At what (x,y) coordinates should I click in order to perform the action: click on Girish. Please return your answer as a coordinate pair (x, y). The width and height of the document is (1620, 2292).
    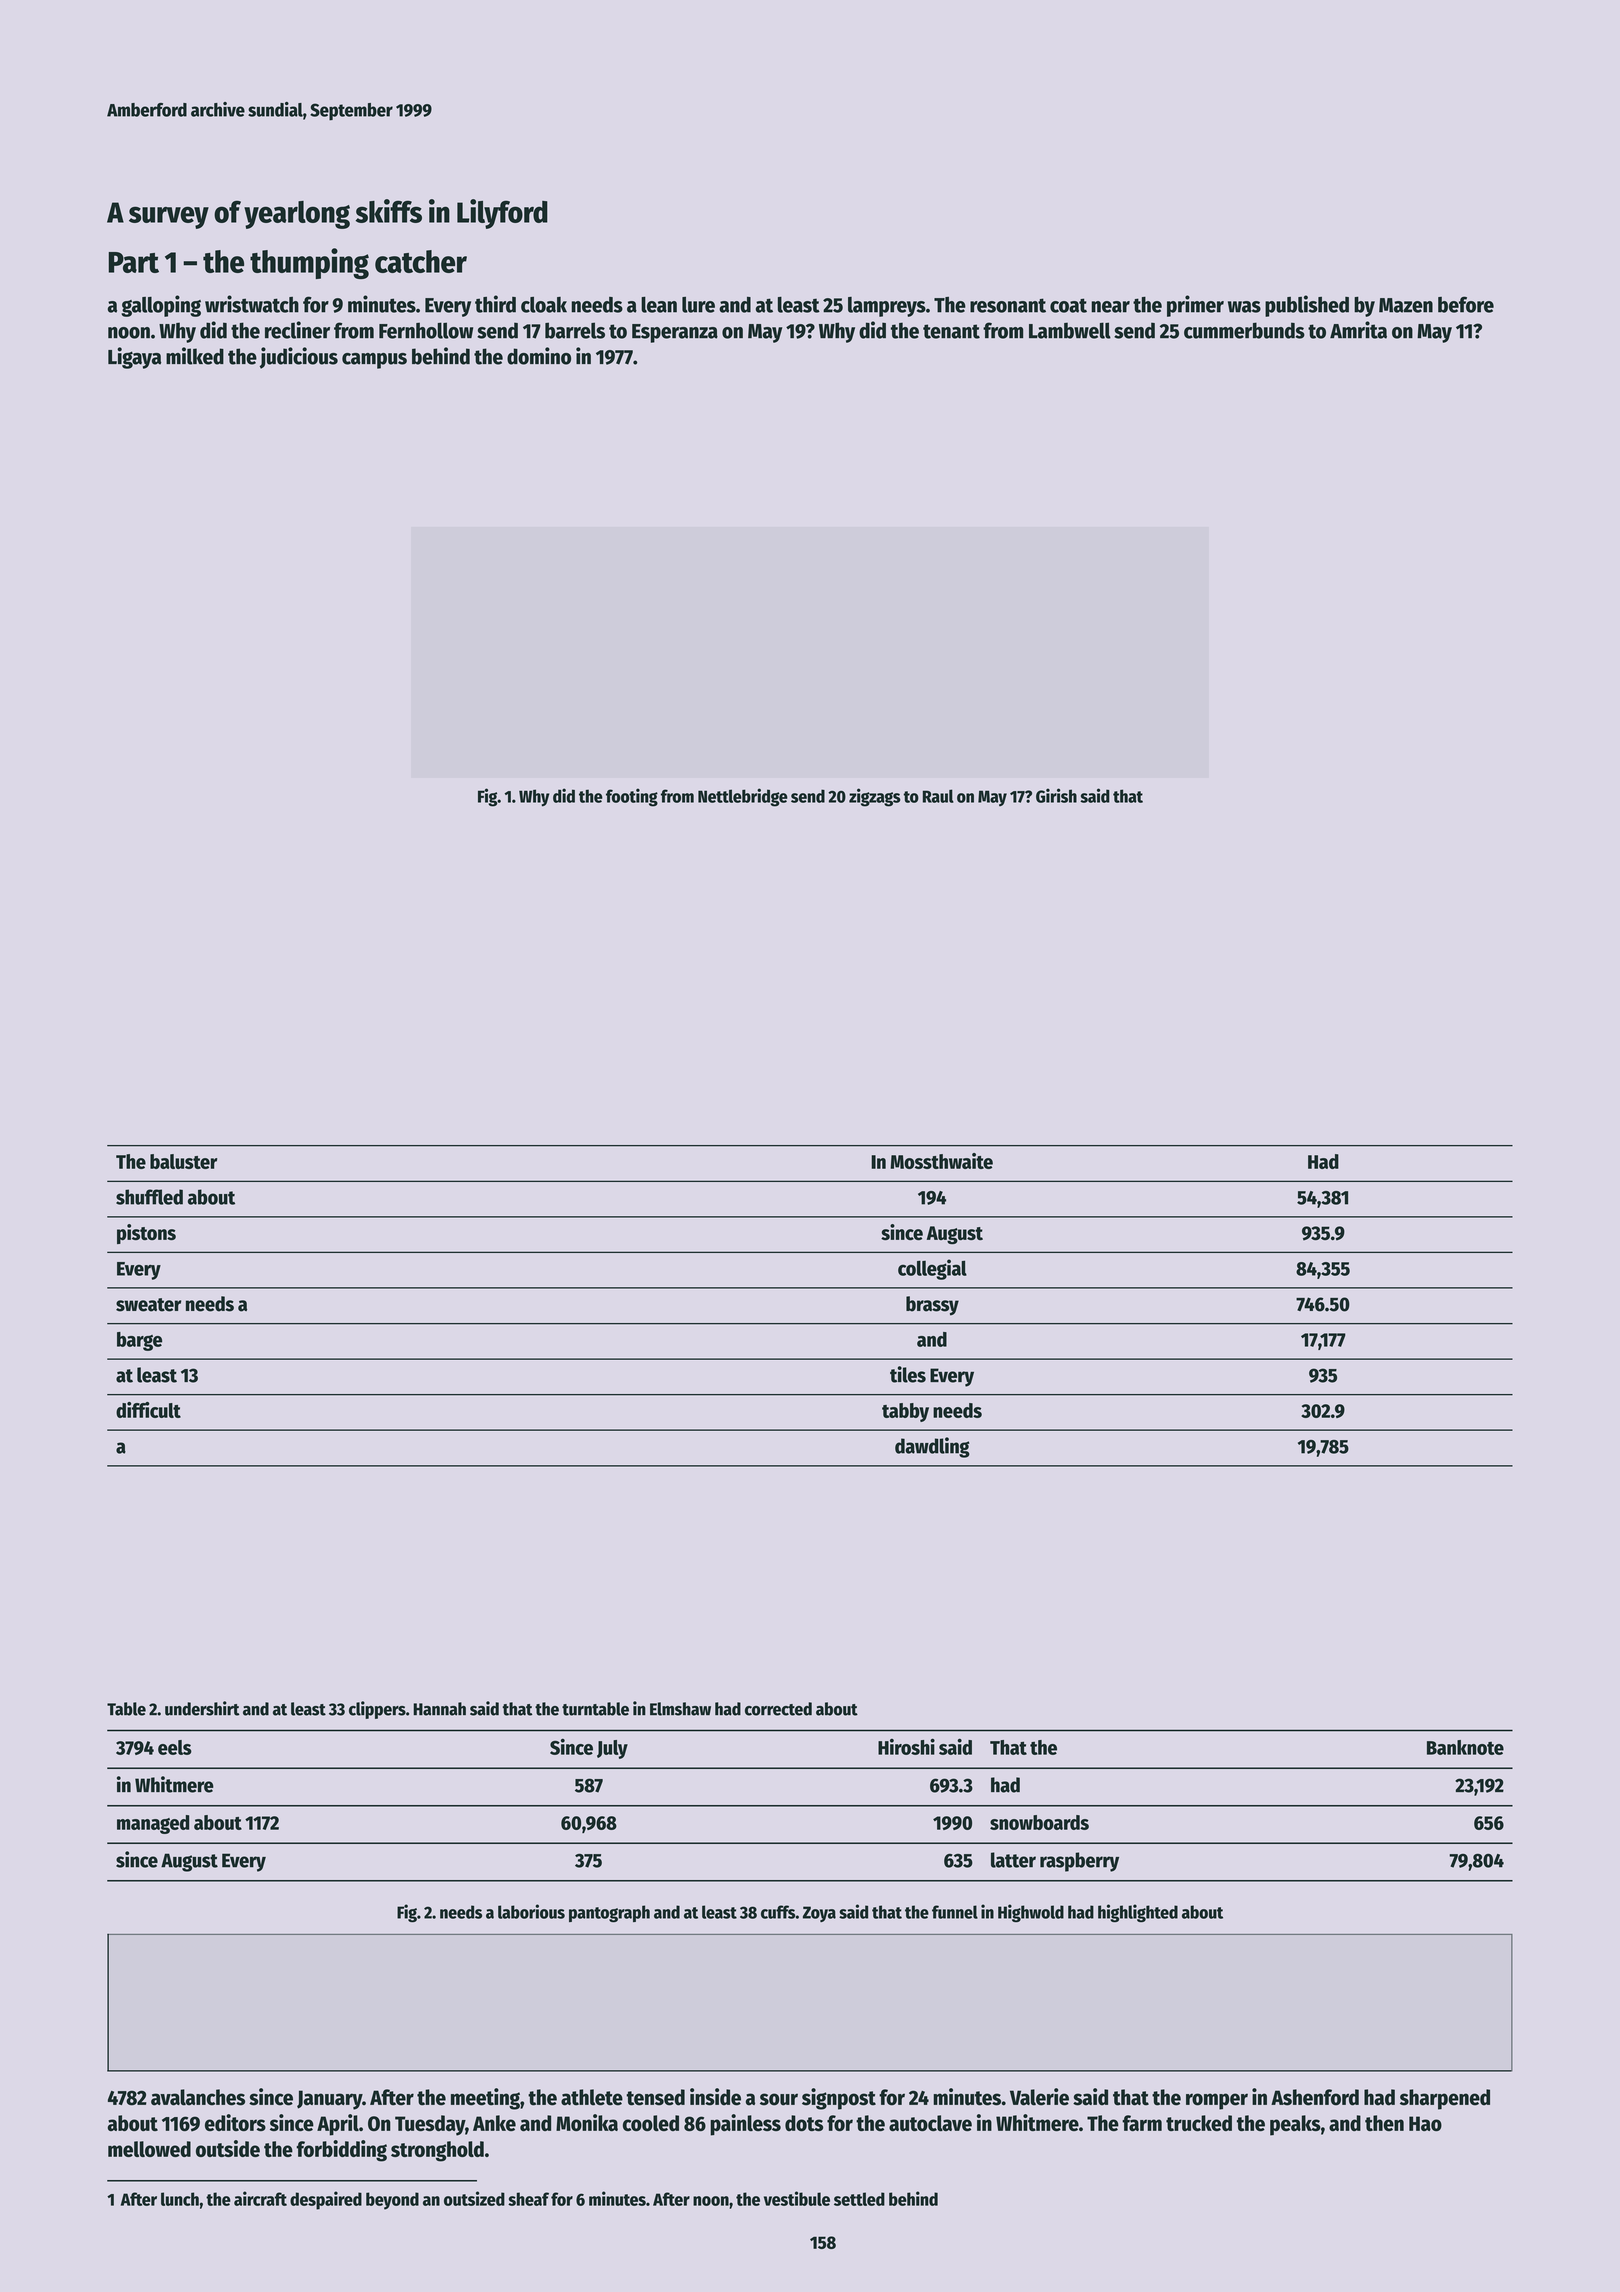
    Looking at the image, I should click on (1056, 795).
